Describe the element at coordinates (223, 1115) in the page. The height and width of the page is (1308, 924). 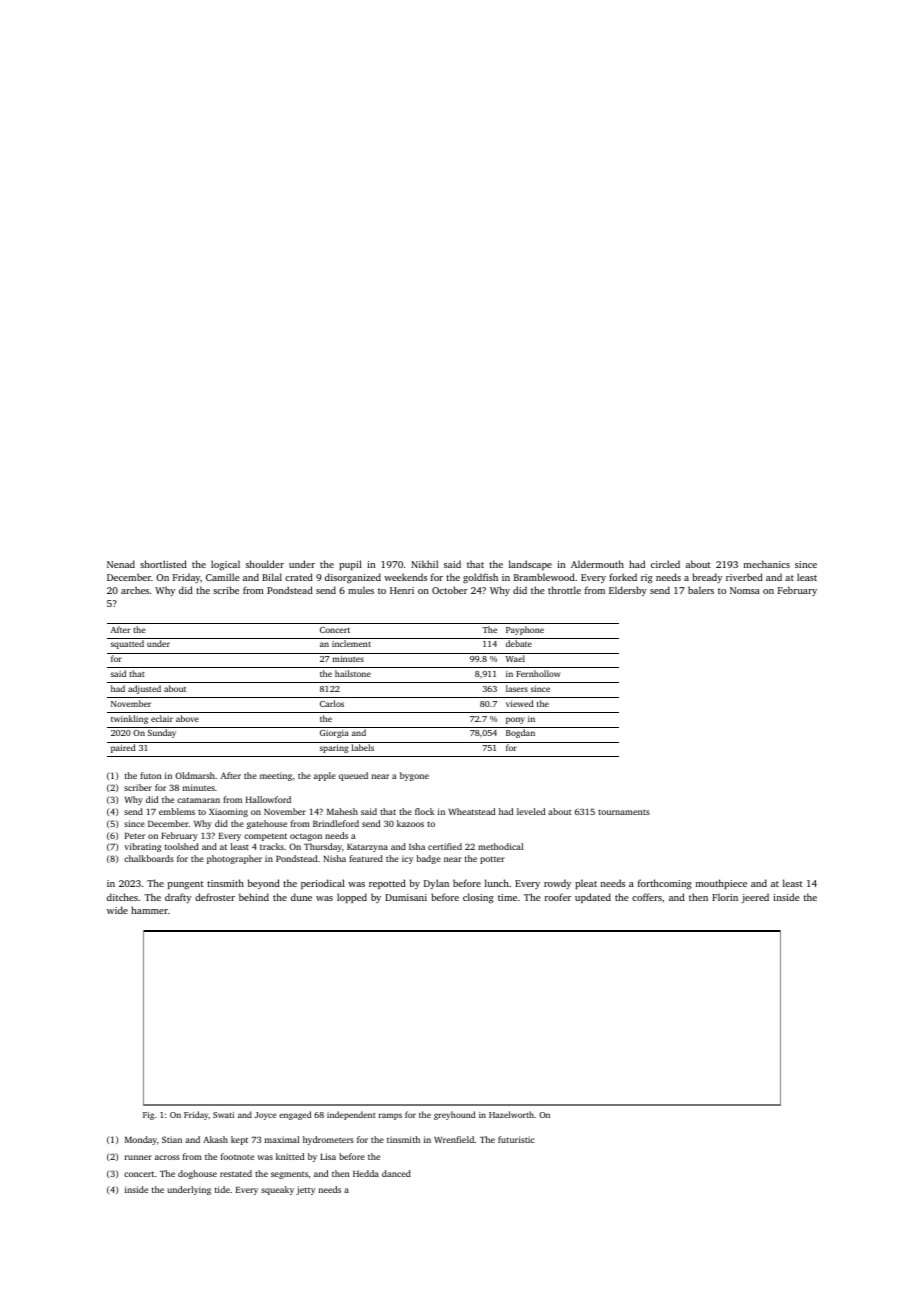
I see `Swati` at that location.
